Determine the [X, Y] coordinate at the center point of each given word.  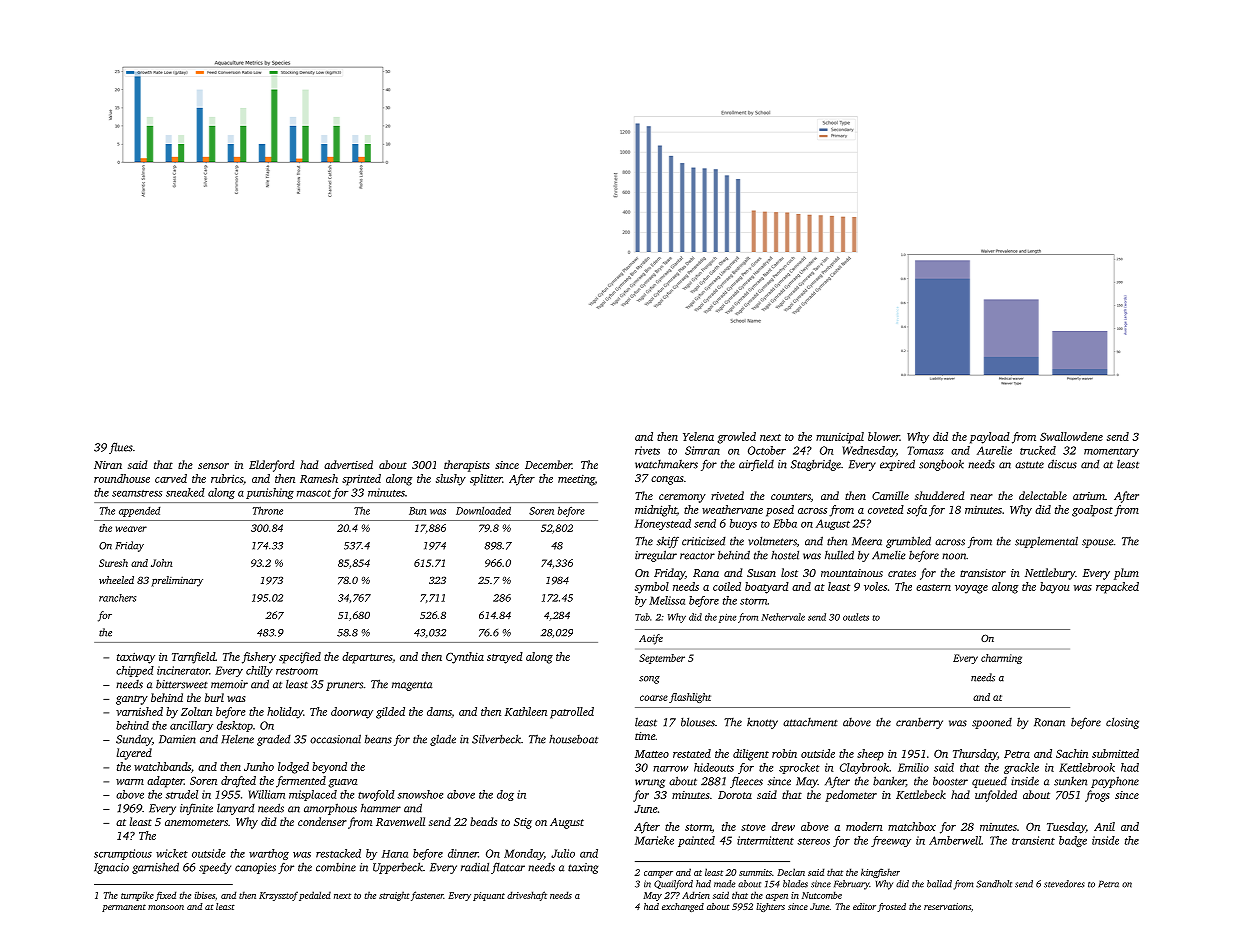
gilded [390, 713]
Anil [1104, 826]
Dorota [735, 795]
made [724, 884]
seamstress [137, 493]
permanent [124, 908]
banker [889, 781]
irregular [656, 556]
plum [1126, 574]
